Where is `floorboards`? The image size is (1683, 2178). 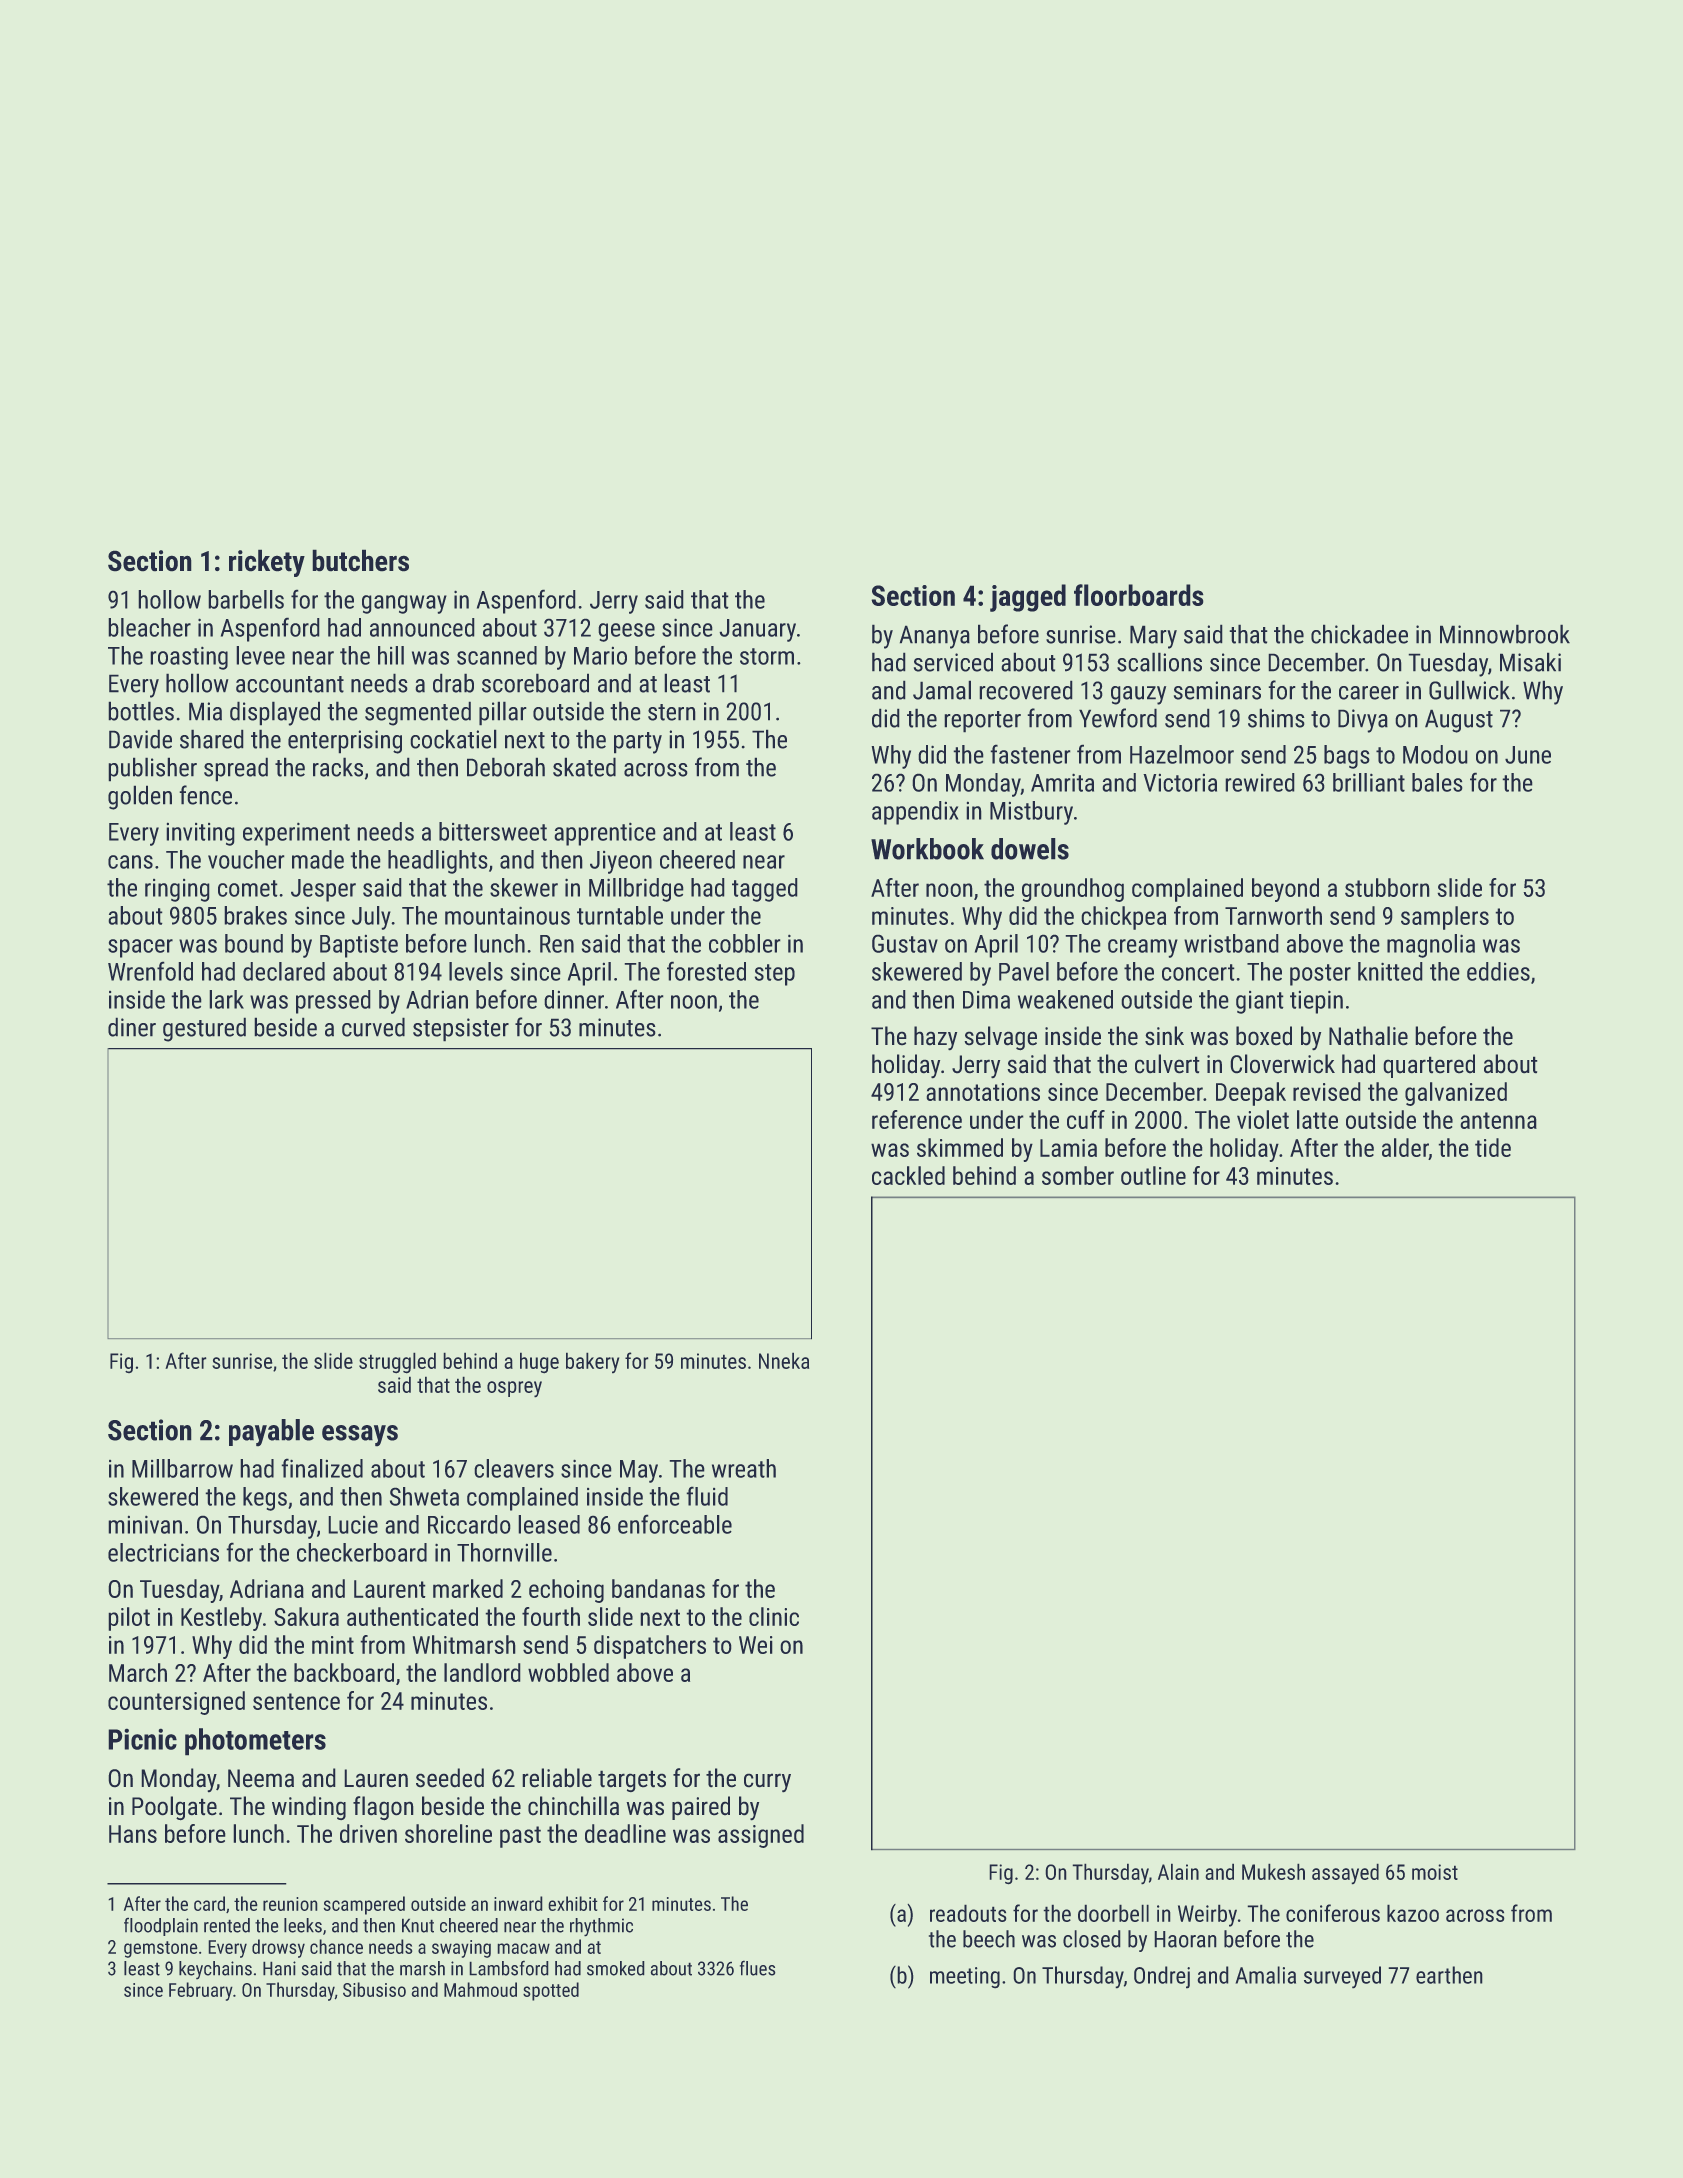 floorboards is located at coordinates (1138, 595).
